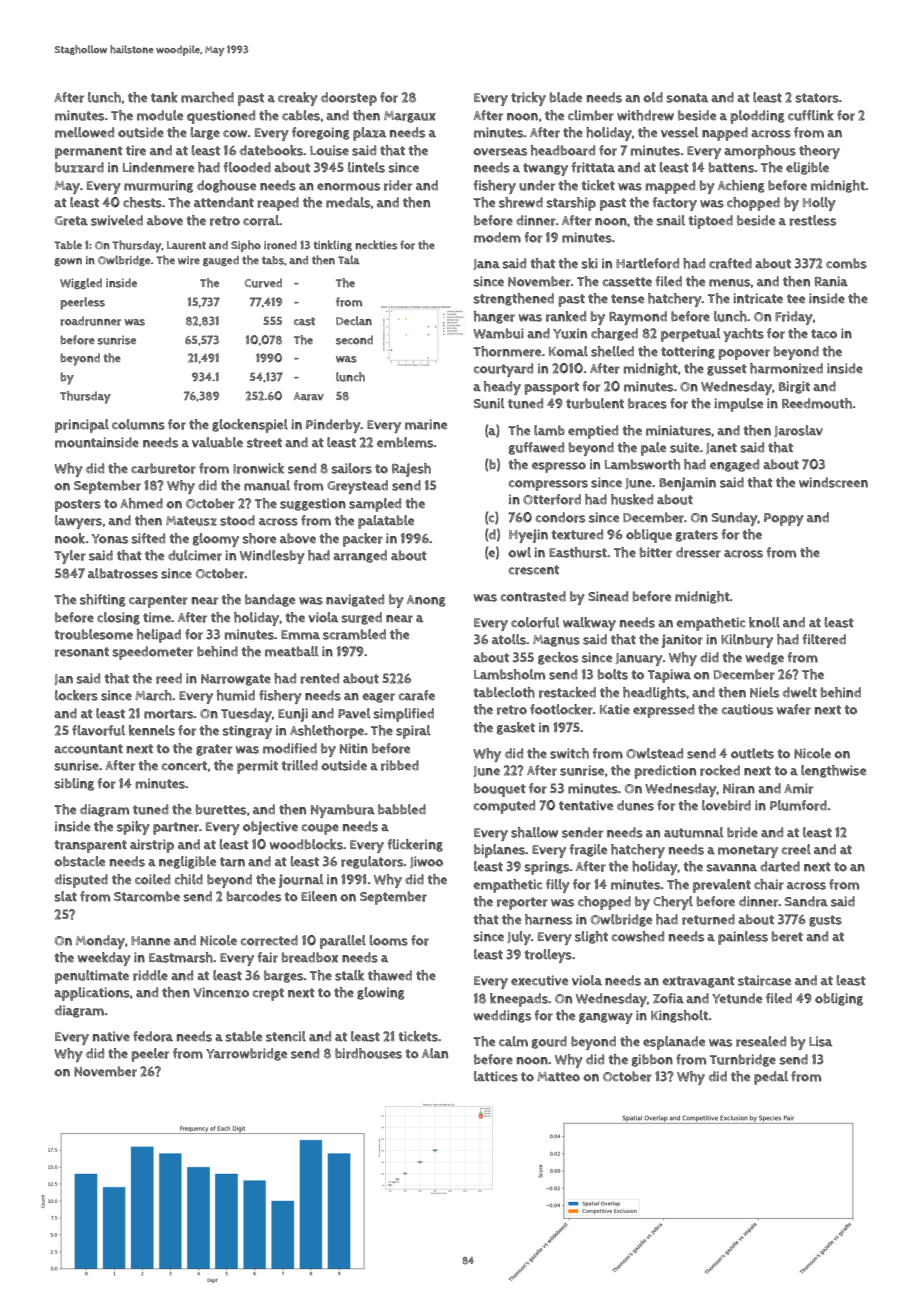 The image size is (924, 1308). I want to click on Windlesby, so click(272, 557).
